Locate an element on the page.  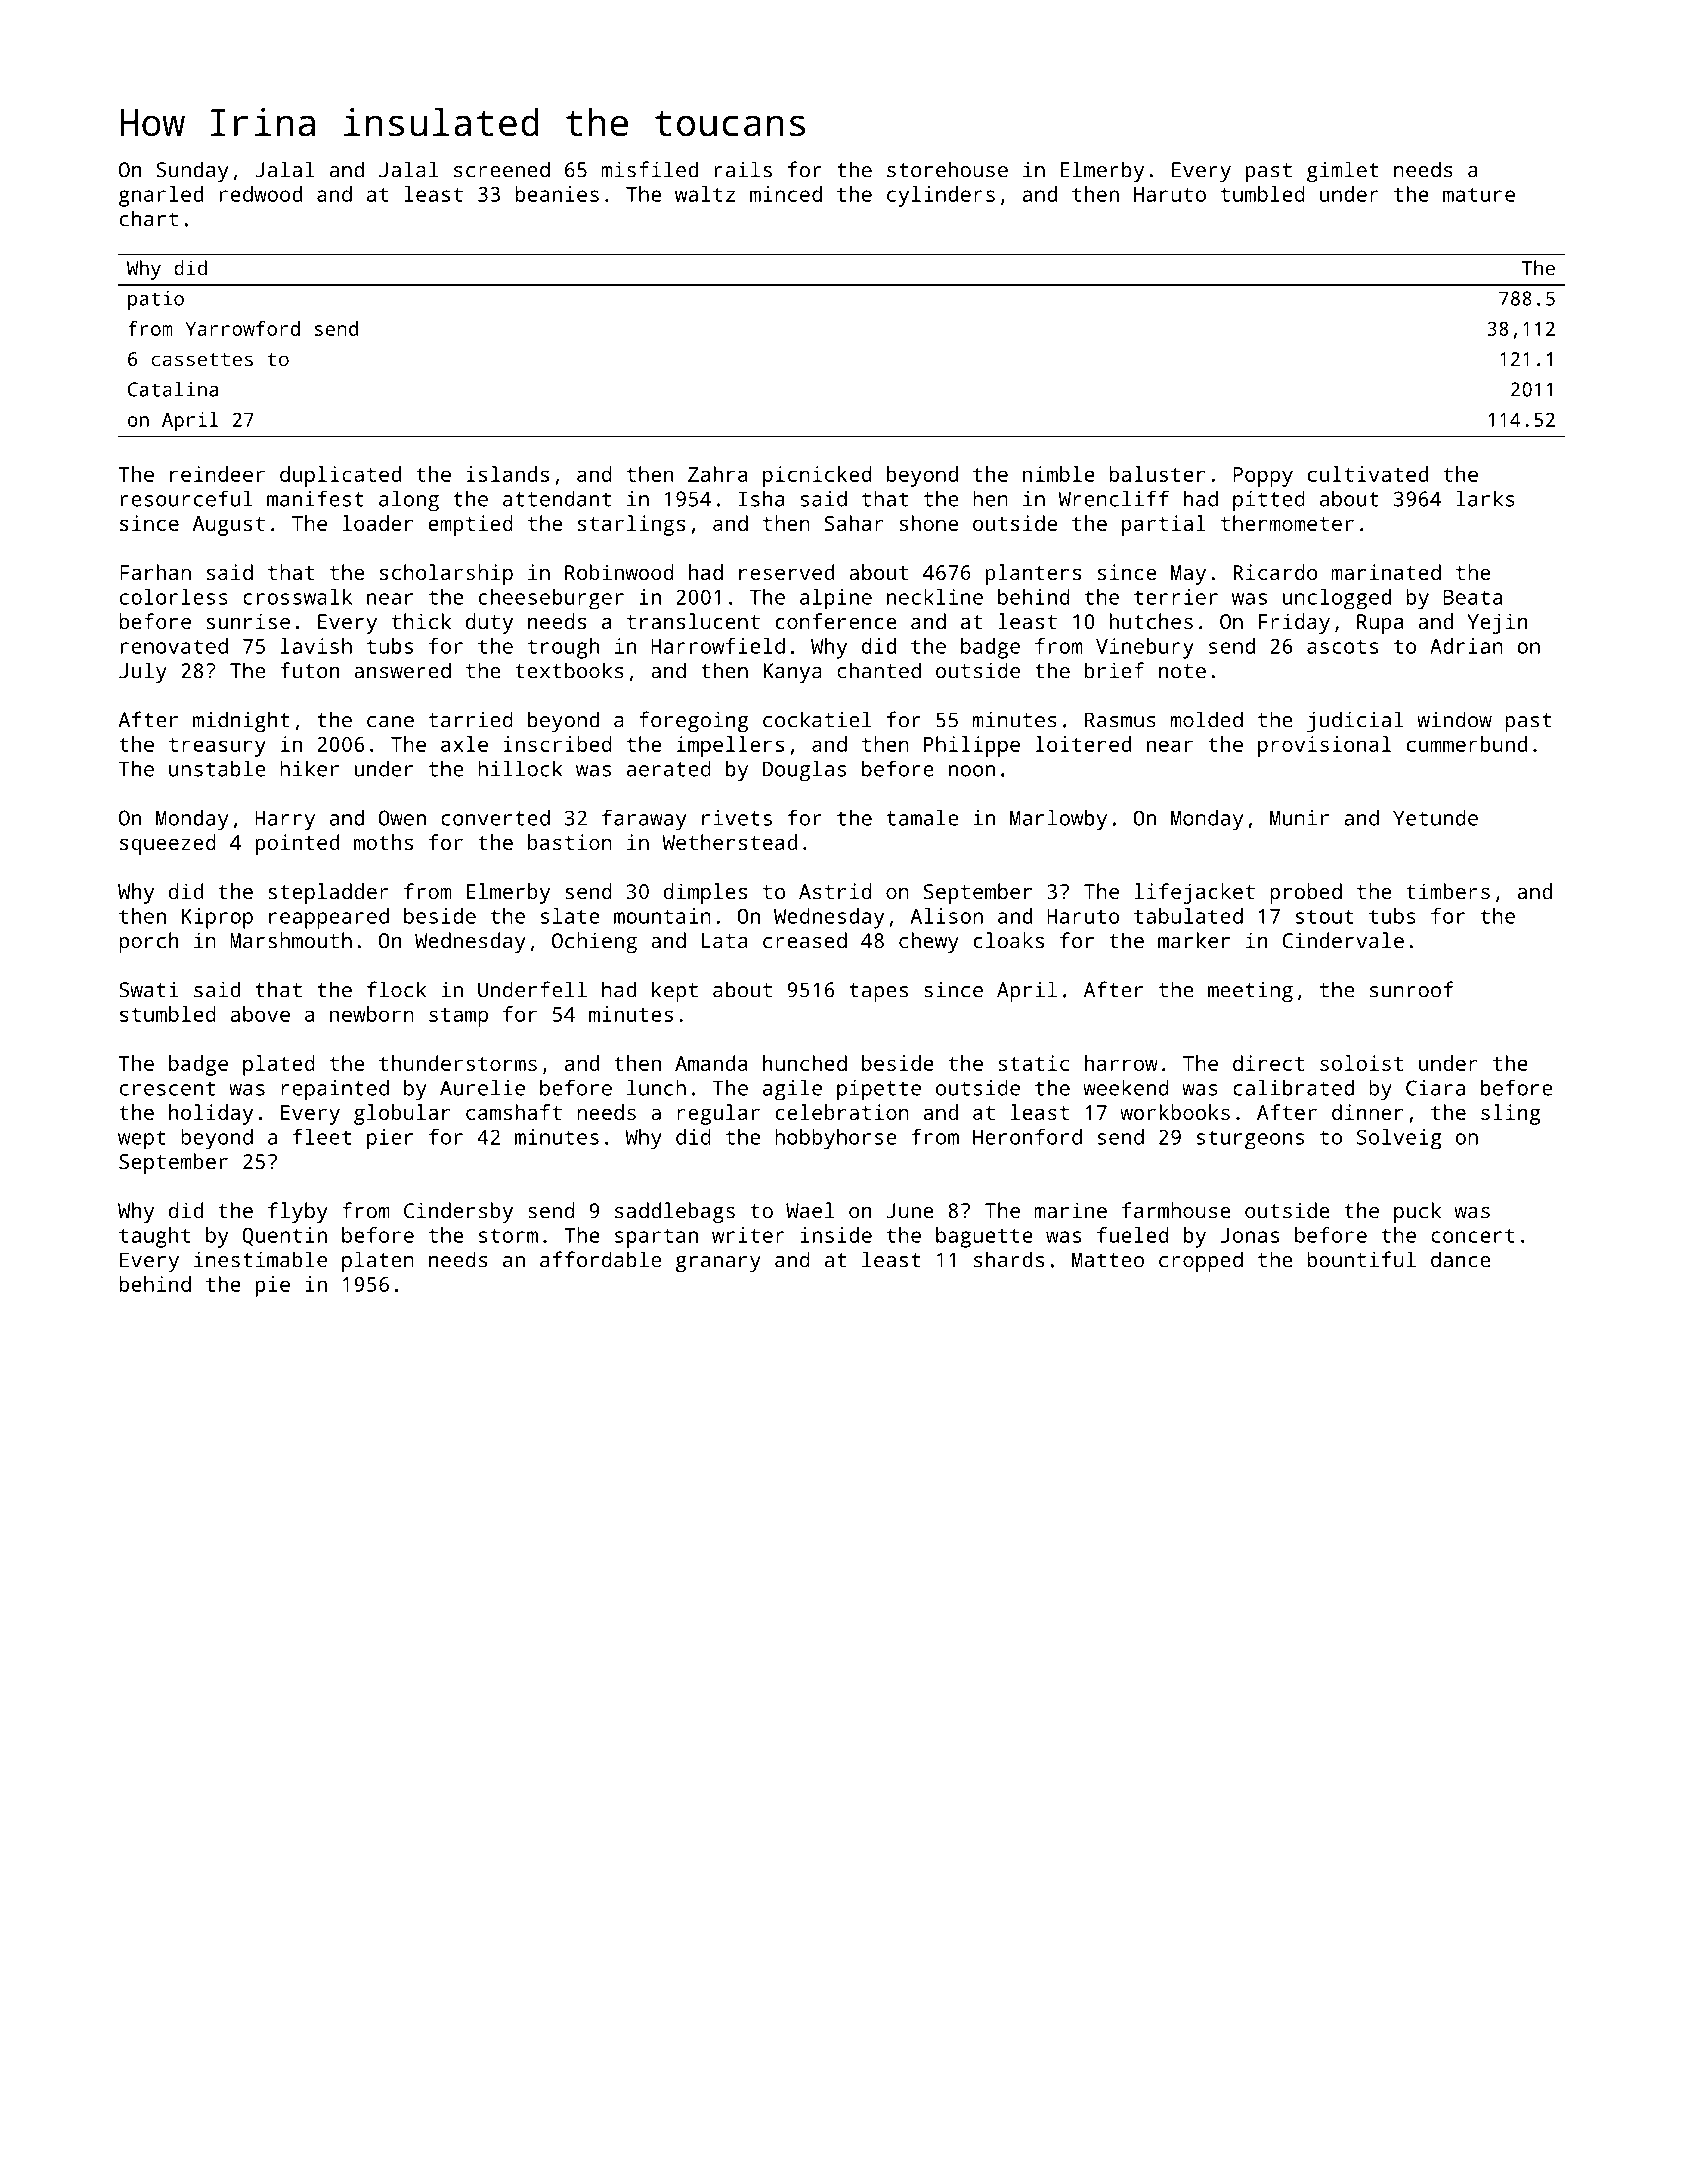
crescent is located at coordinates (167, 1088).
